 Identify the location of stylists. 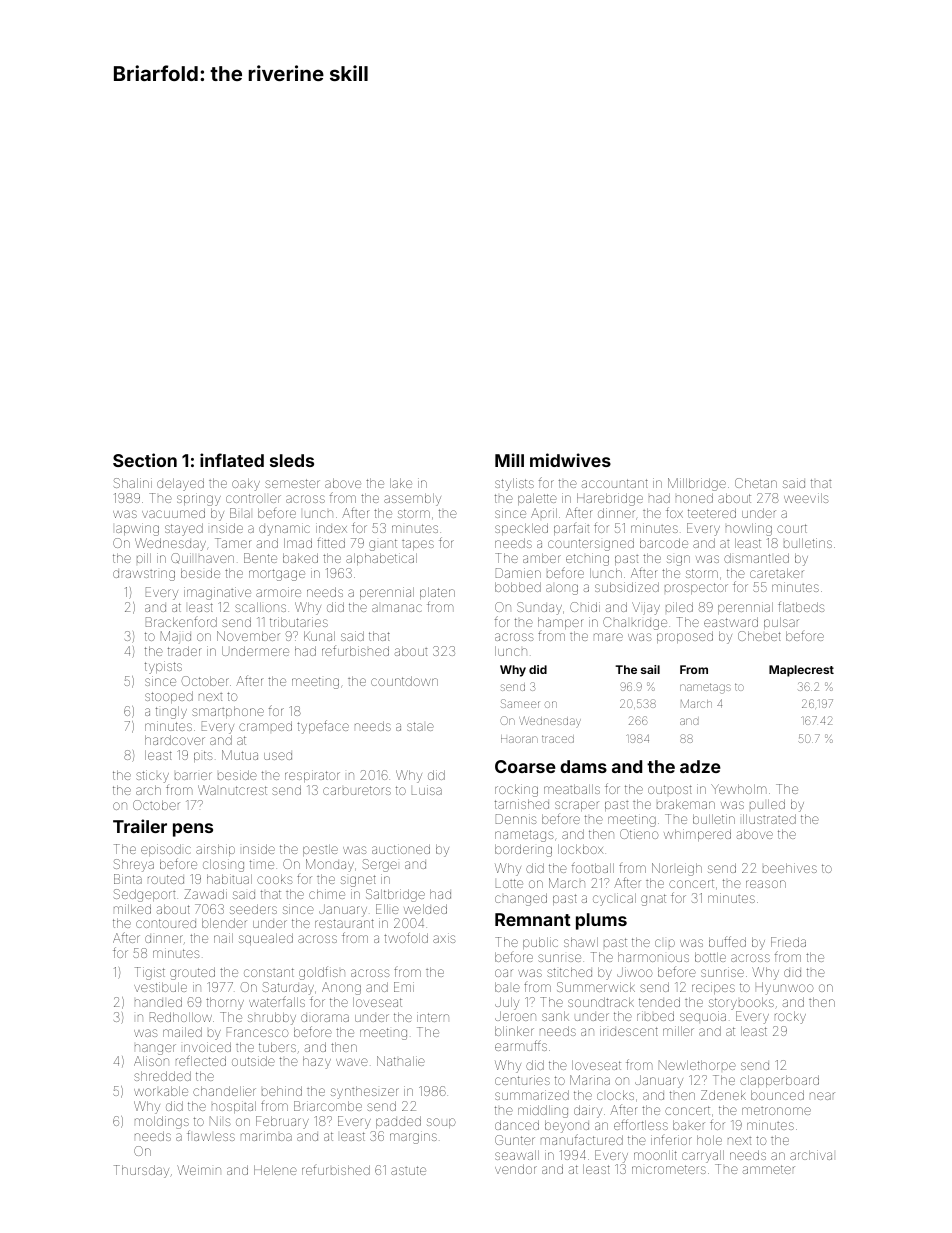
(514, 484).
